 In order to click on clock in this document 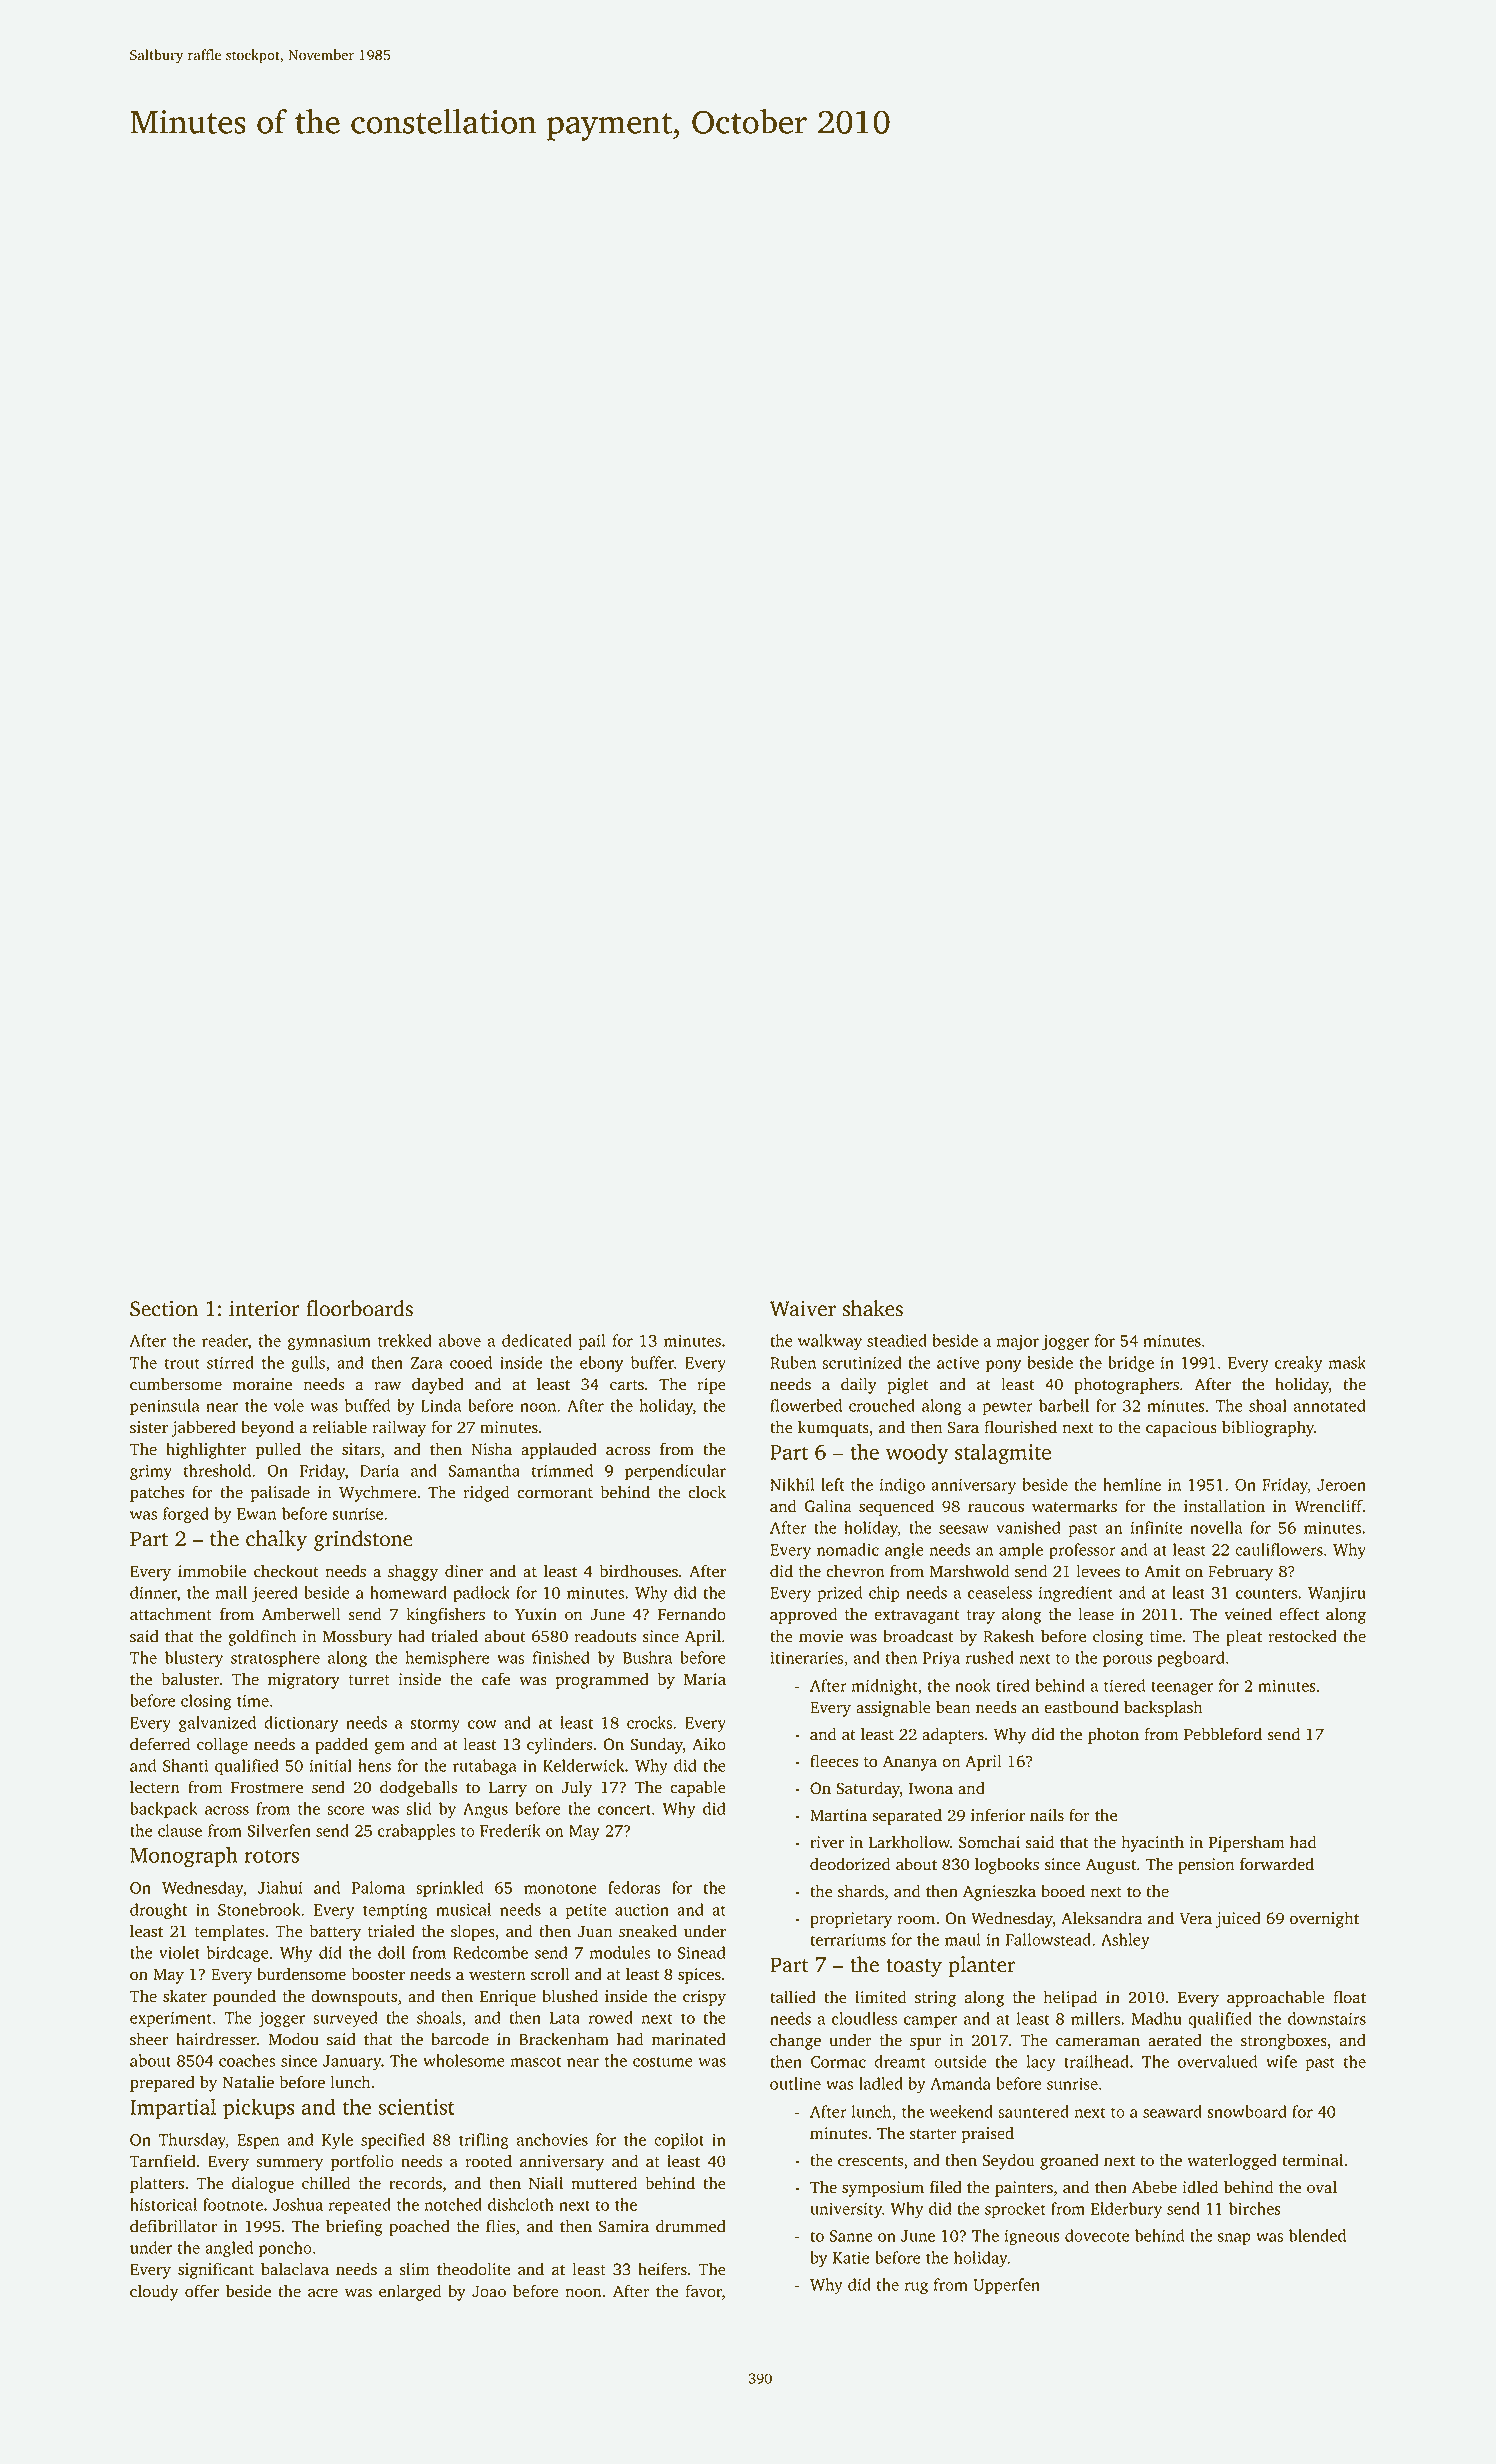, I will do `click(707, 1492)`.
